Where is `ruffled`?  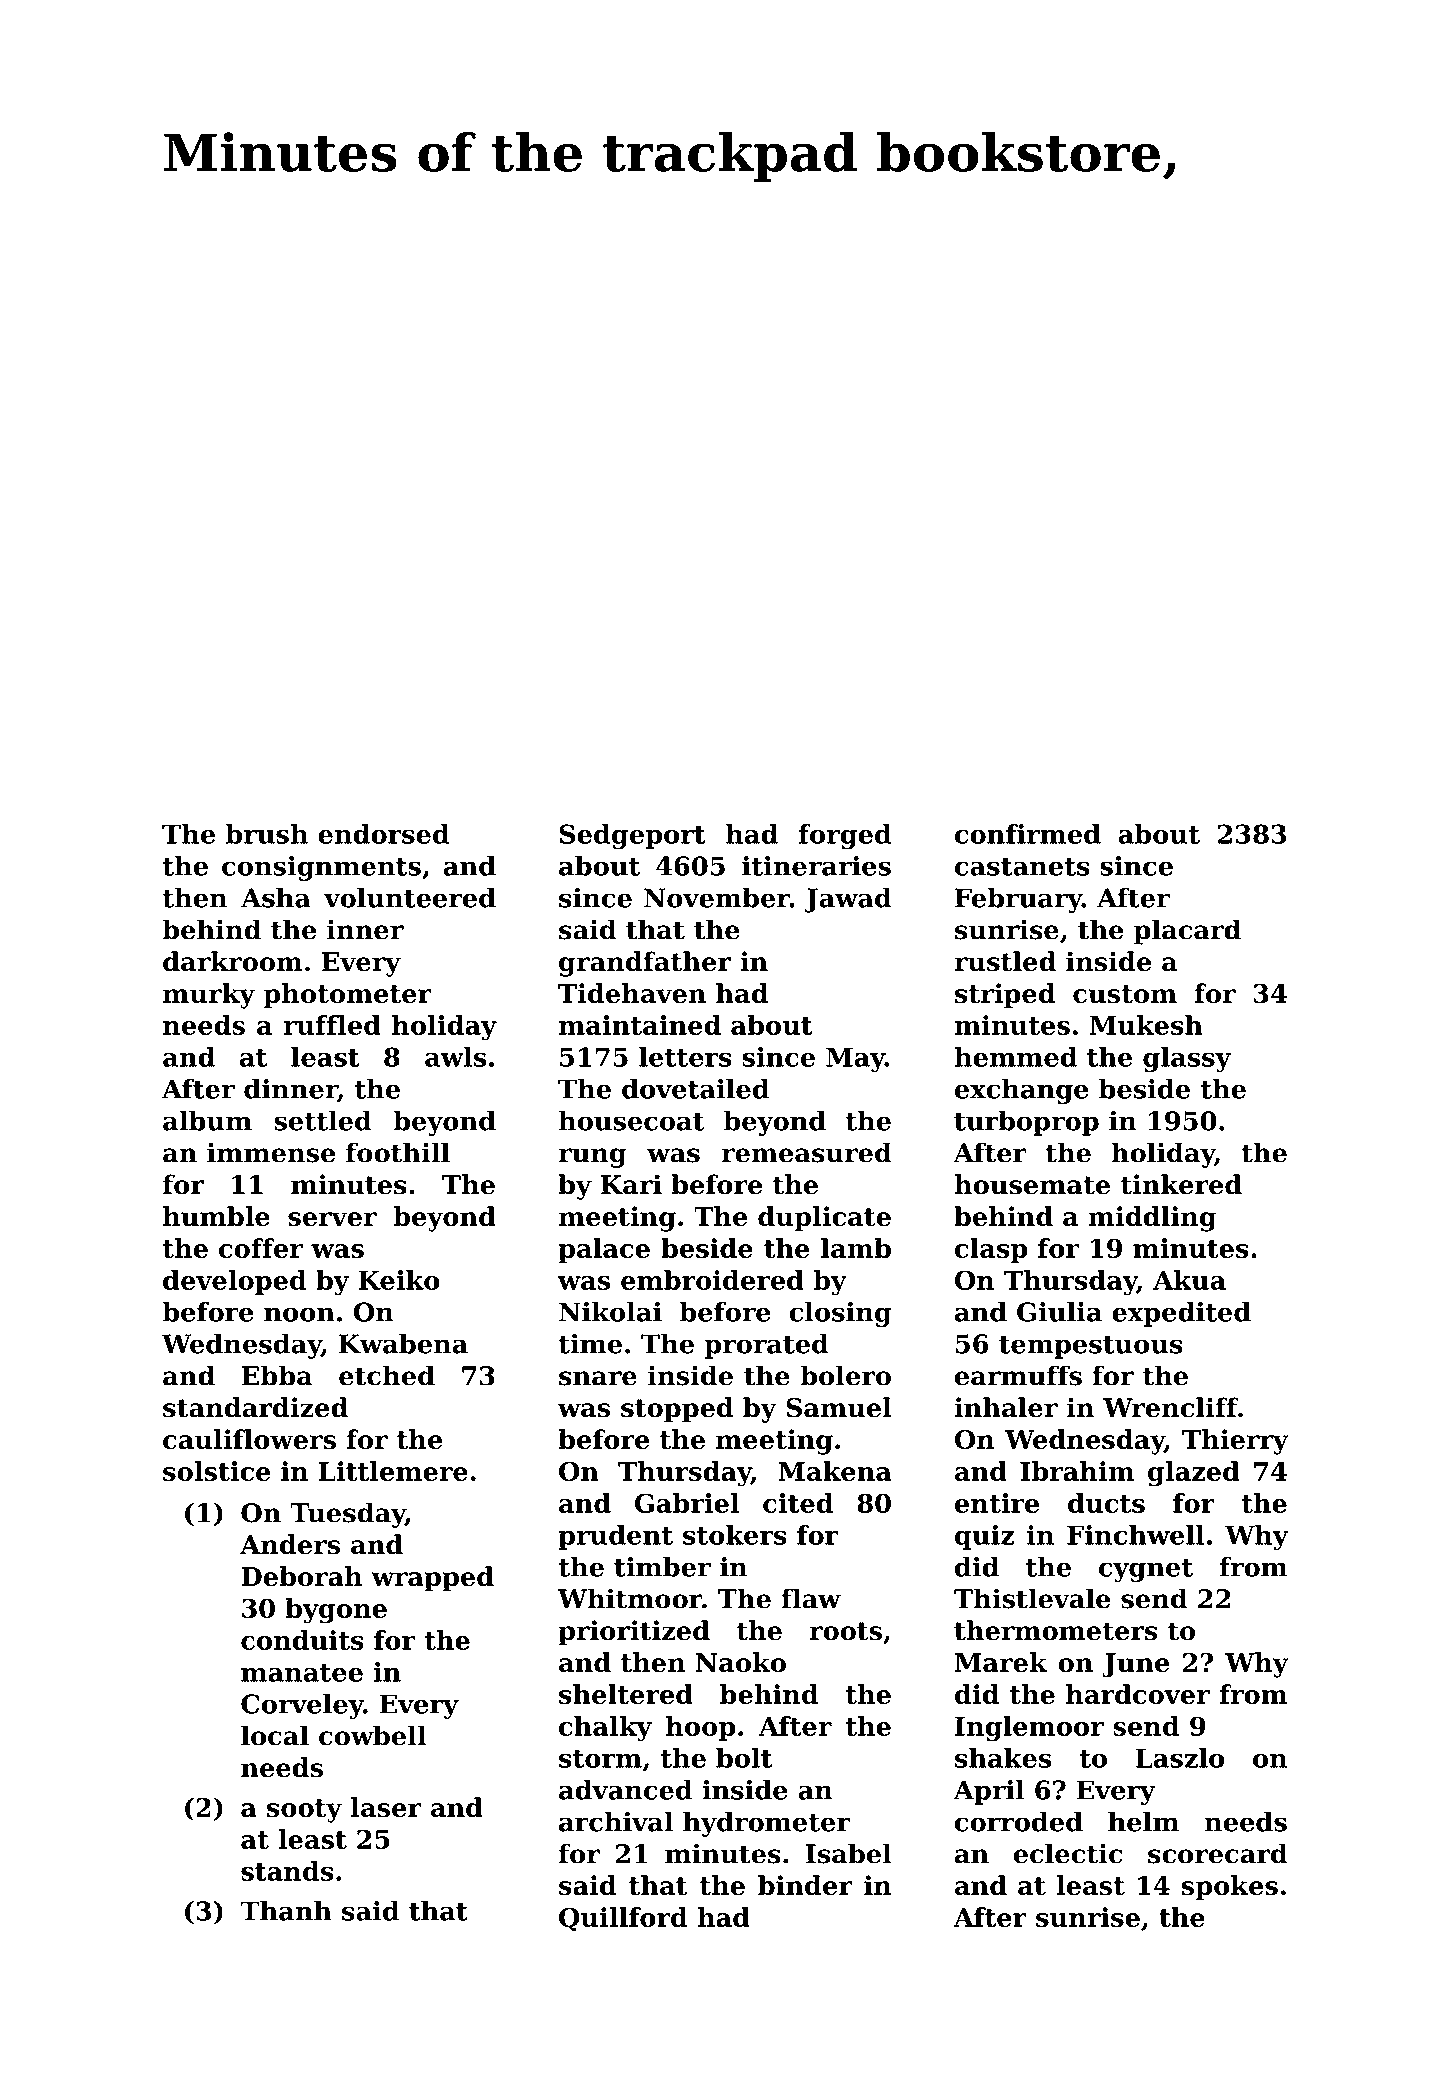 ruffled is located at coordinates (332, 1025).
